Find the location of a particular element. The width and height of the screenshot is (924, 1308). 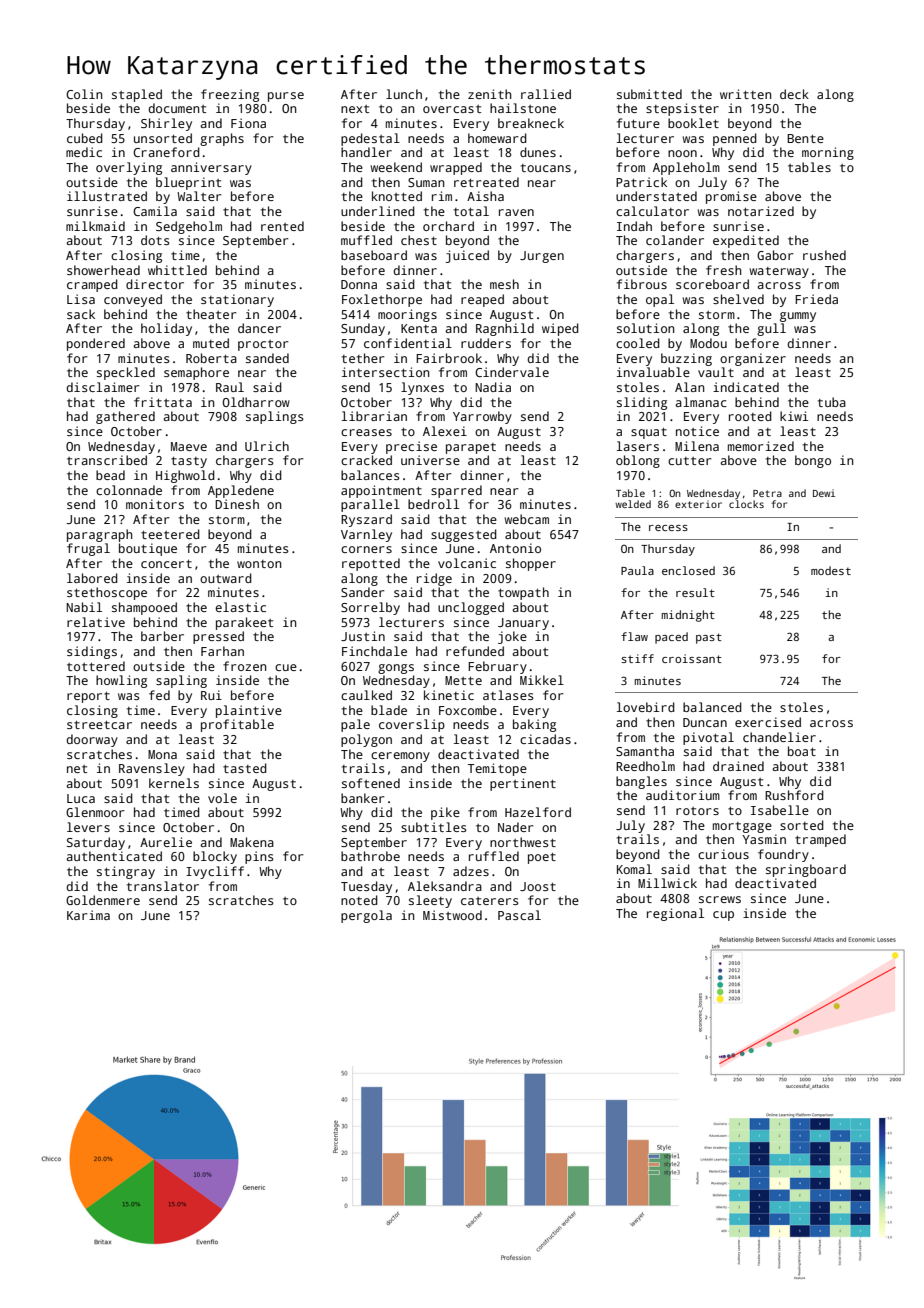

modest is located at coordinates (831, 570).
